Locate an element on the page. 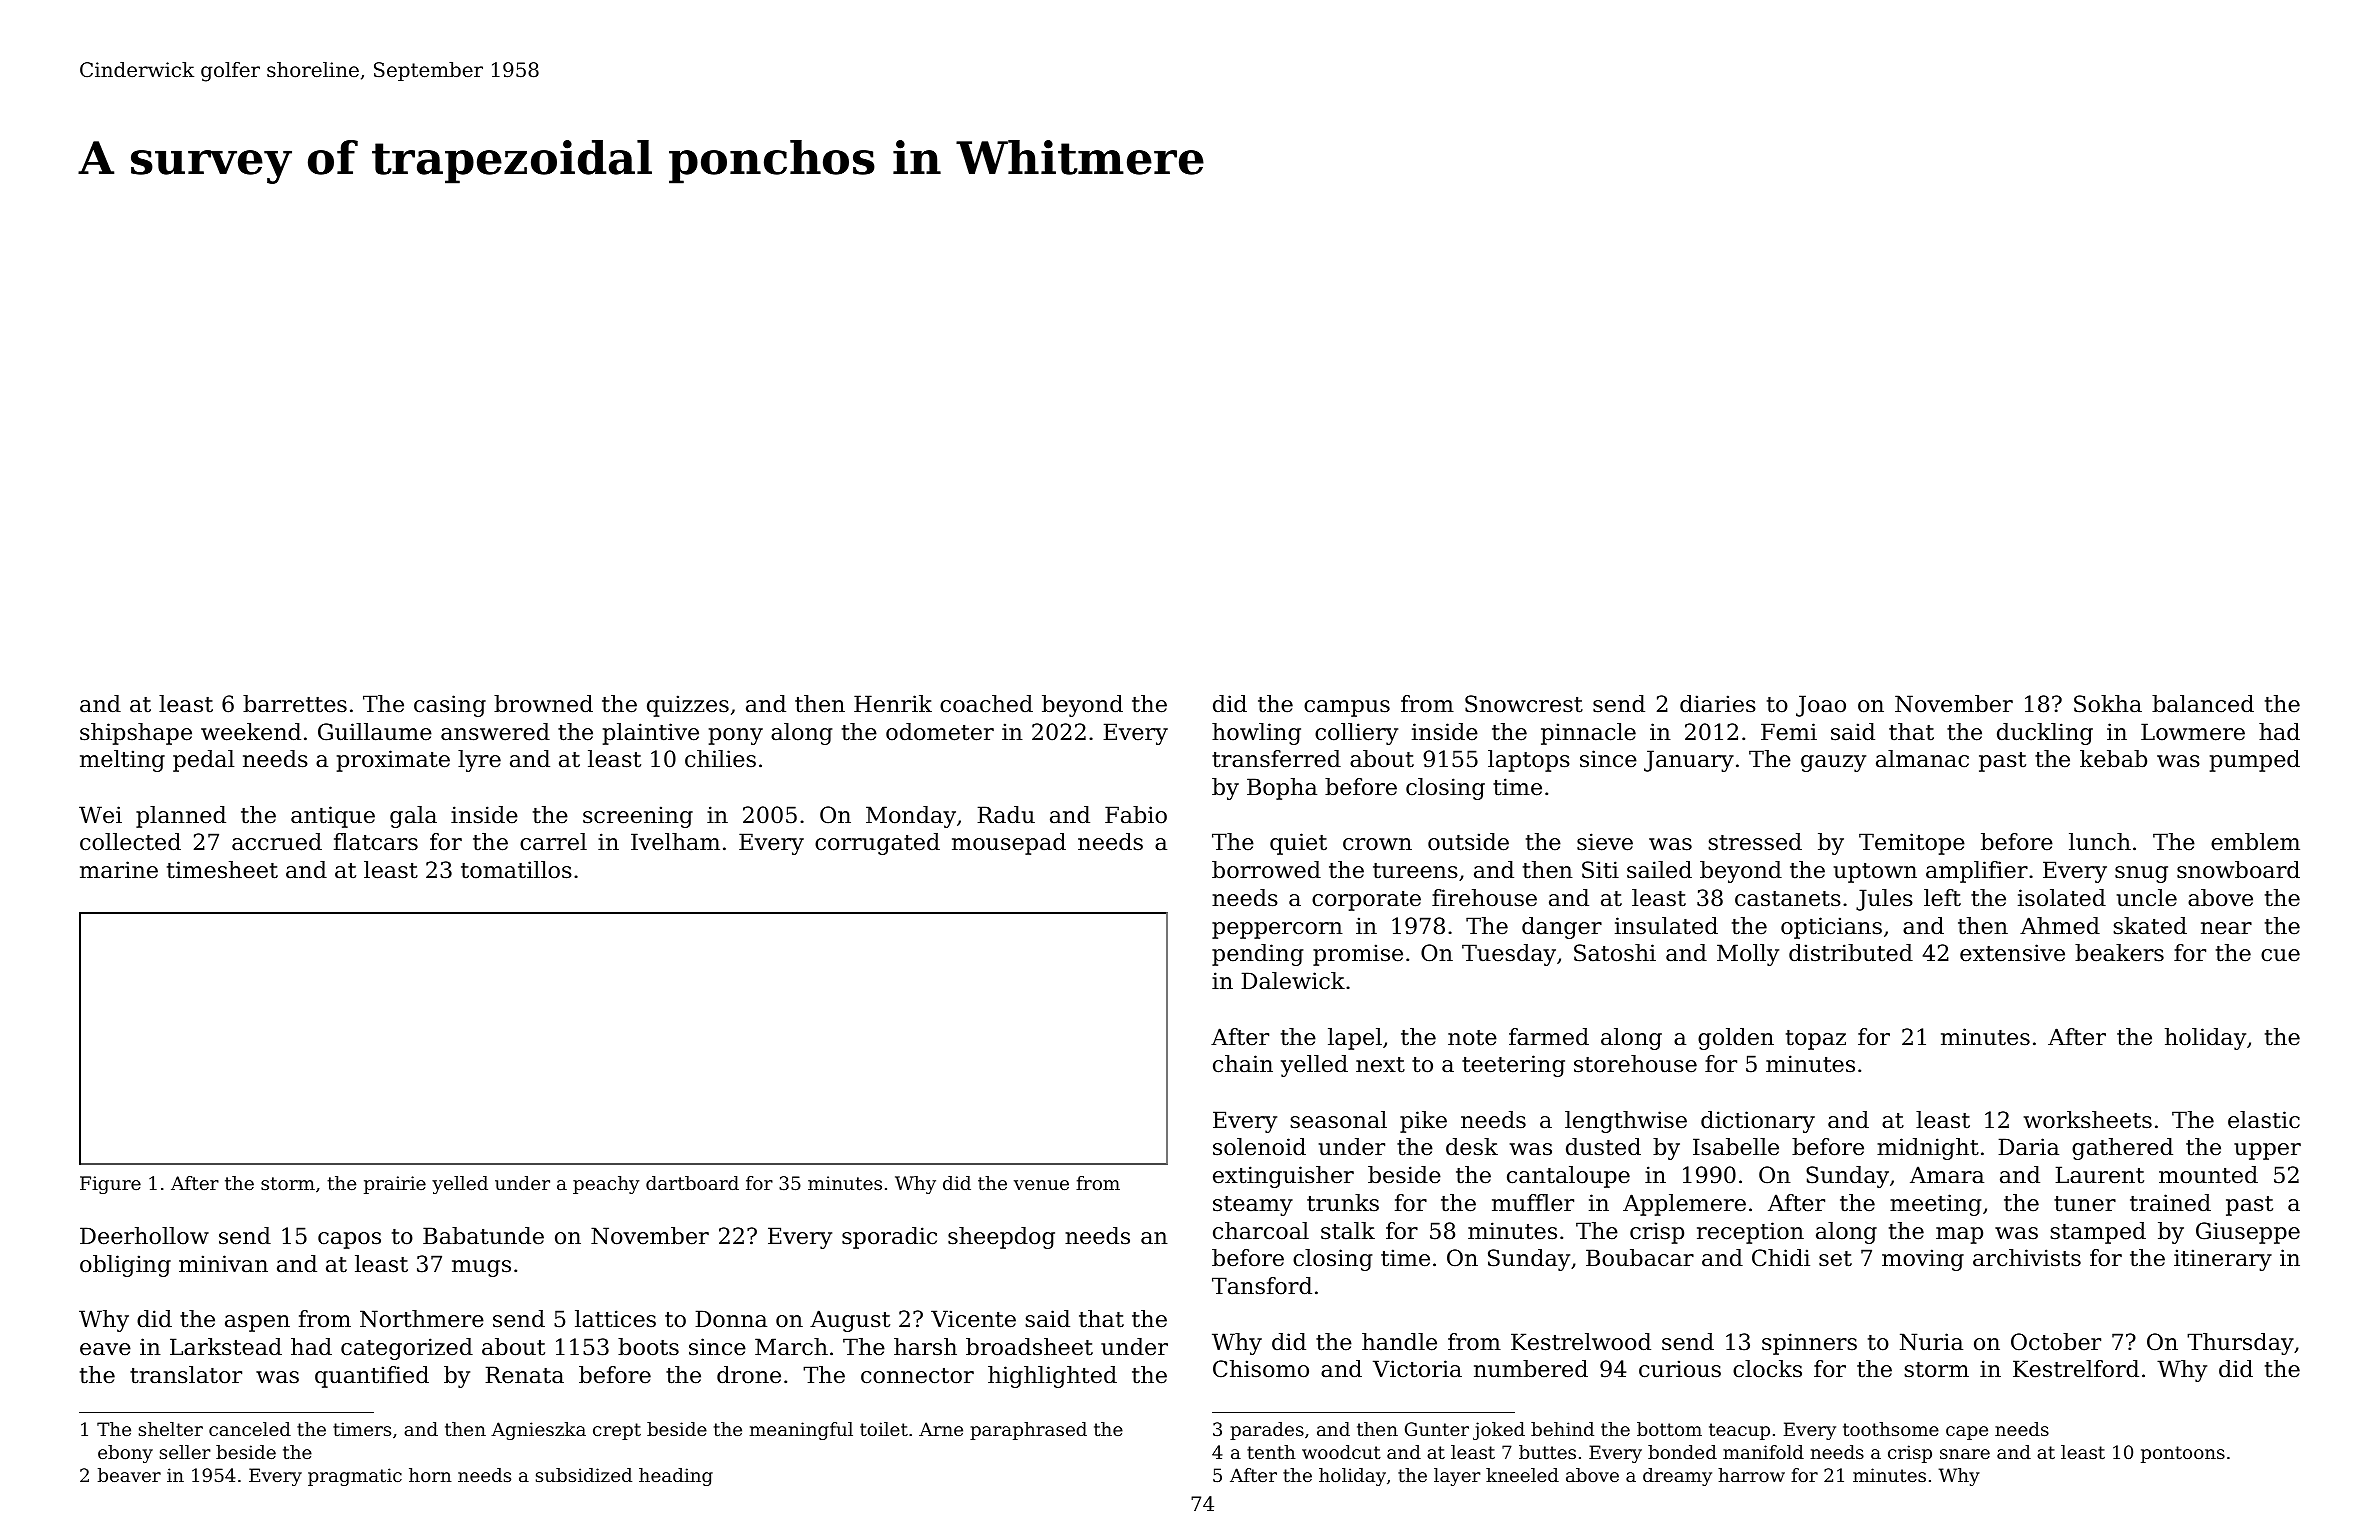  teetering is located at coordinates (1513, 1066).
